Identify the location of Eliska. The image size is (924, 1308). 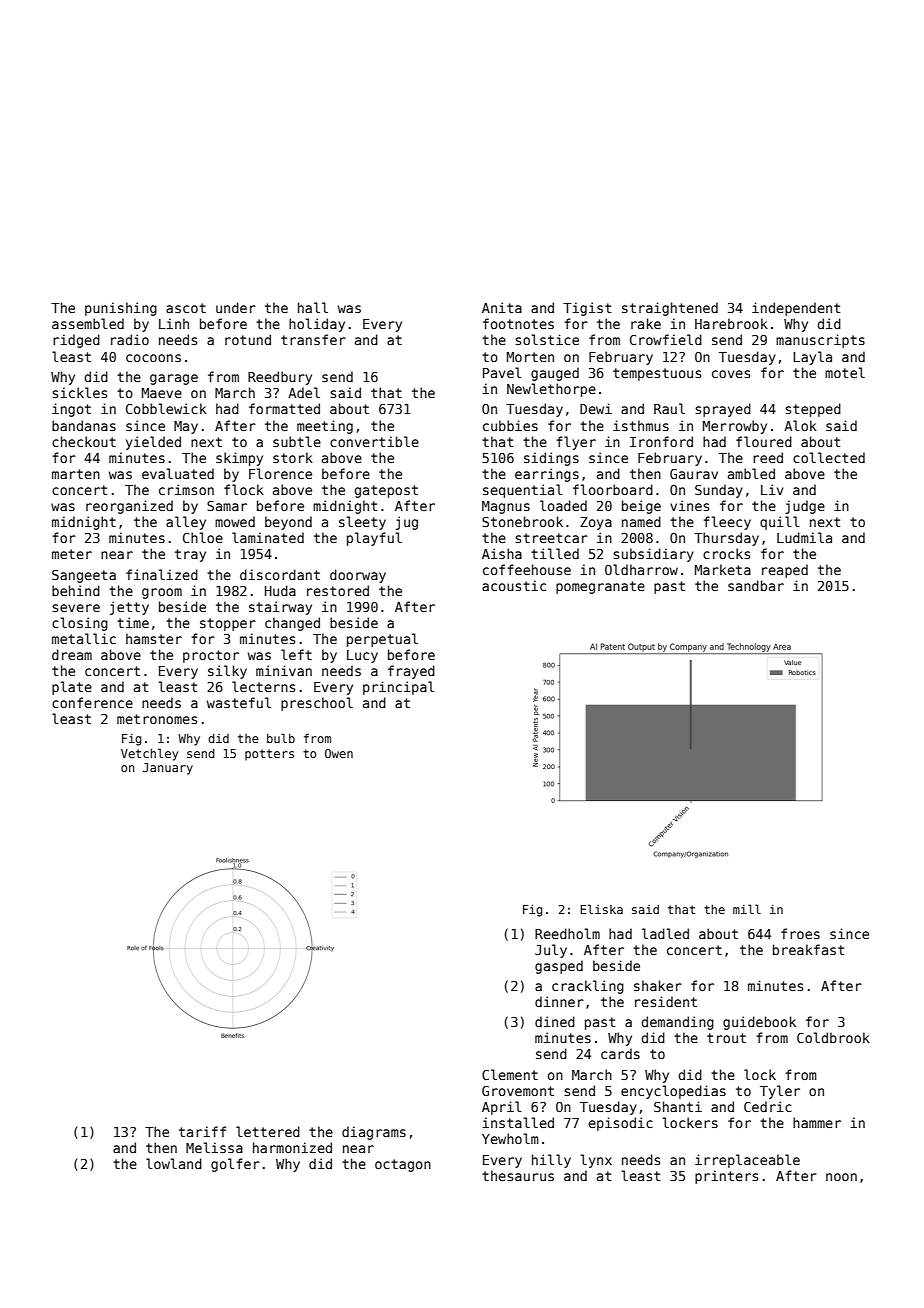
(601, 909).
